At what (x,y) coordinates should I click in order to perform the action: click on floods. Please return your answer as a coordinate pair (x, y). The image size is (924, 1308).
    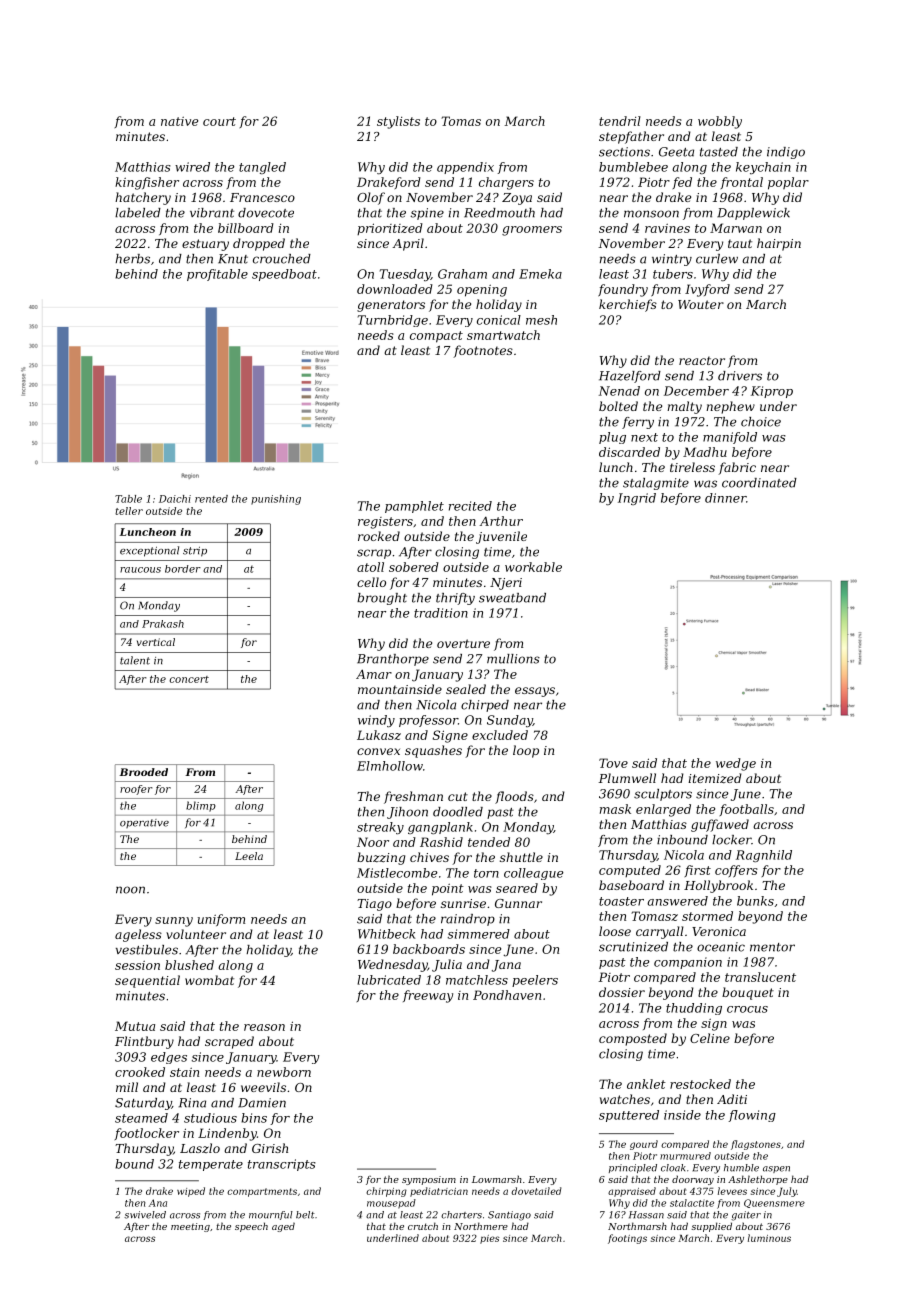
    Looking at the image, I should click on (514, 797).
